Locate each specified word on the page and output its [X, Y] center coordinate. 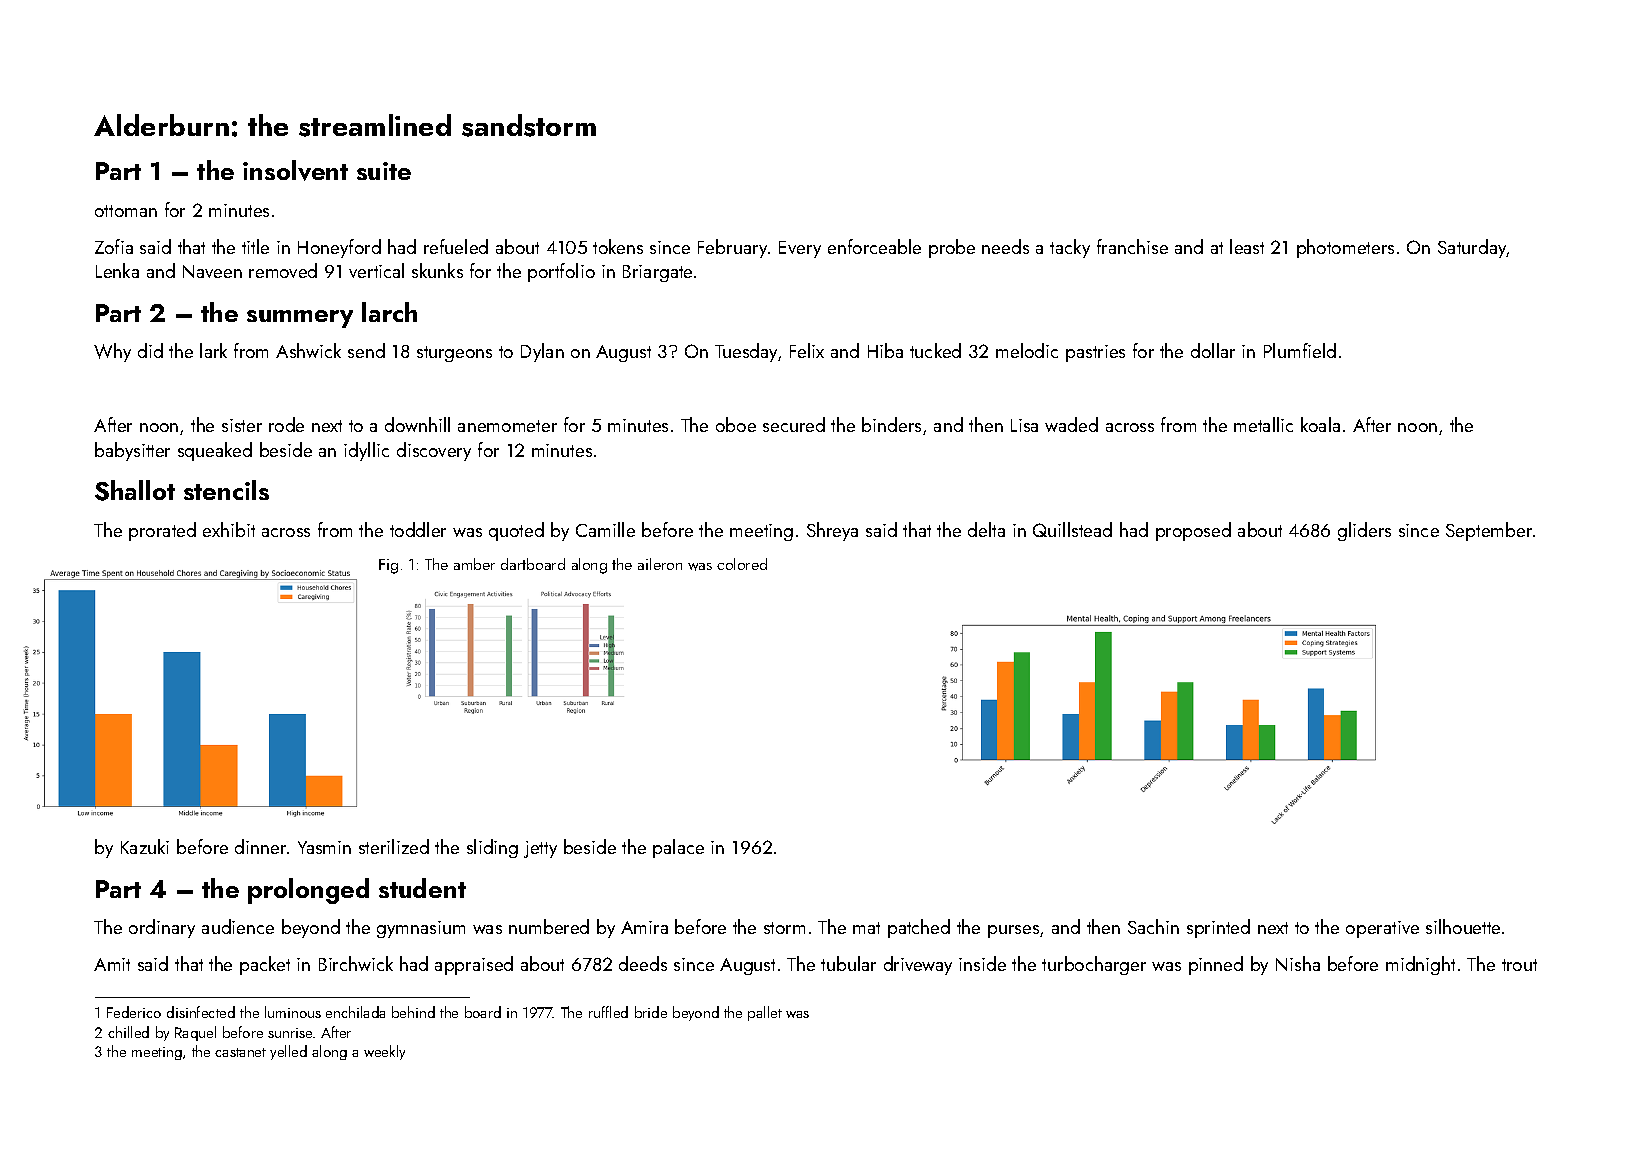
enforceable [874, 246]
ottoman [126, 211]
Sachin [1153, 926]
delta [986, 529]
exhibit [229, 529]
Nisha [1298, 963]
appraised [474, 965]
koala [1320, 424]
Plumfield [1300, 350]
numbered [549, 926]
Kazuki [145, 846]
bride [651, 1012]
